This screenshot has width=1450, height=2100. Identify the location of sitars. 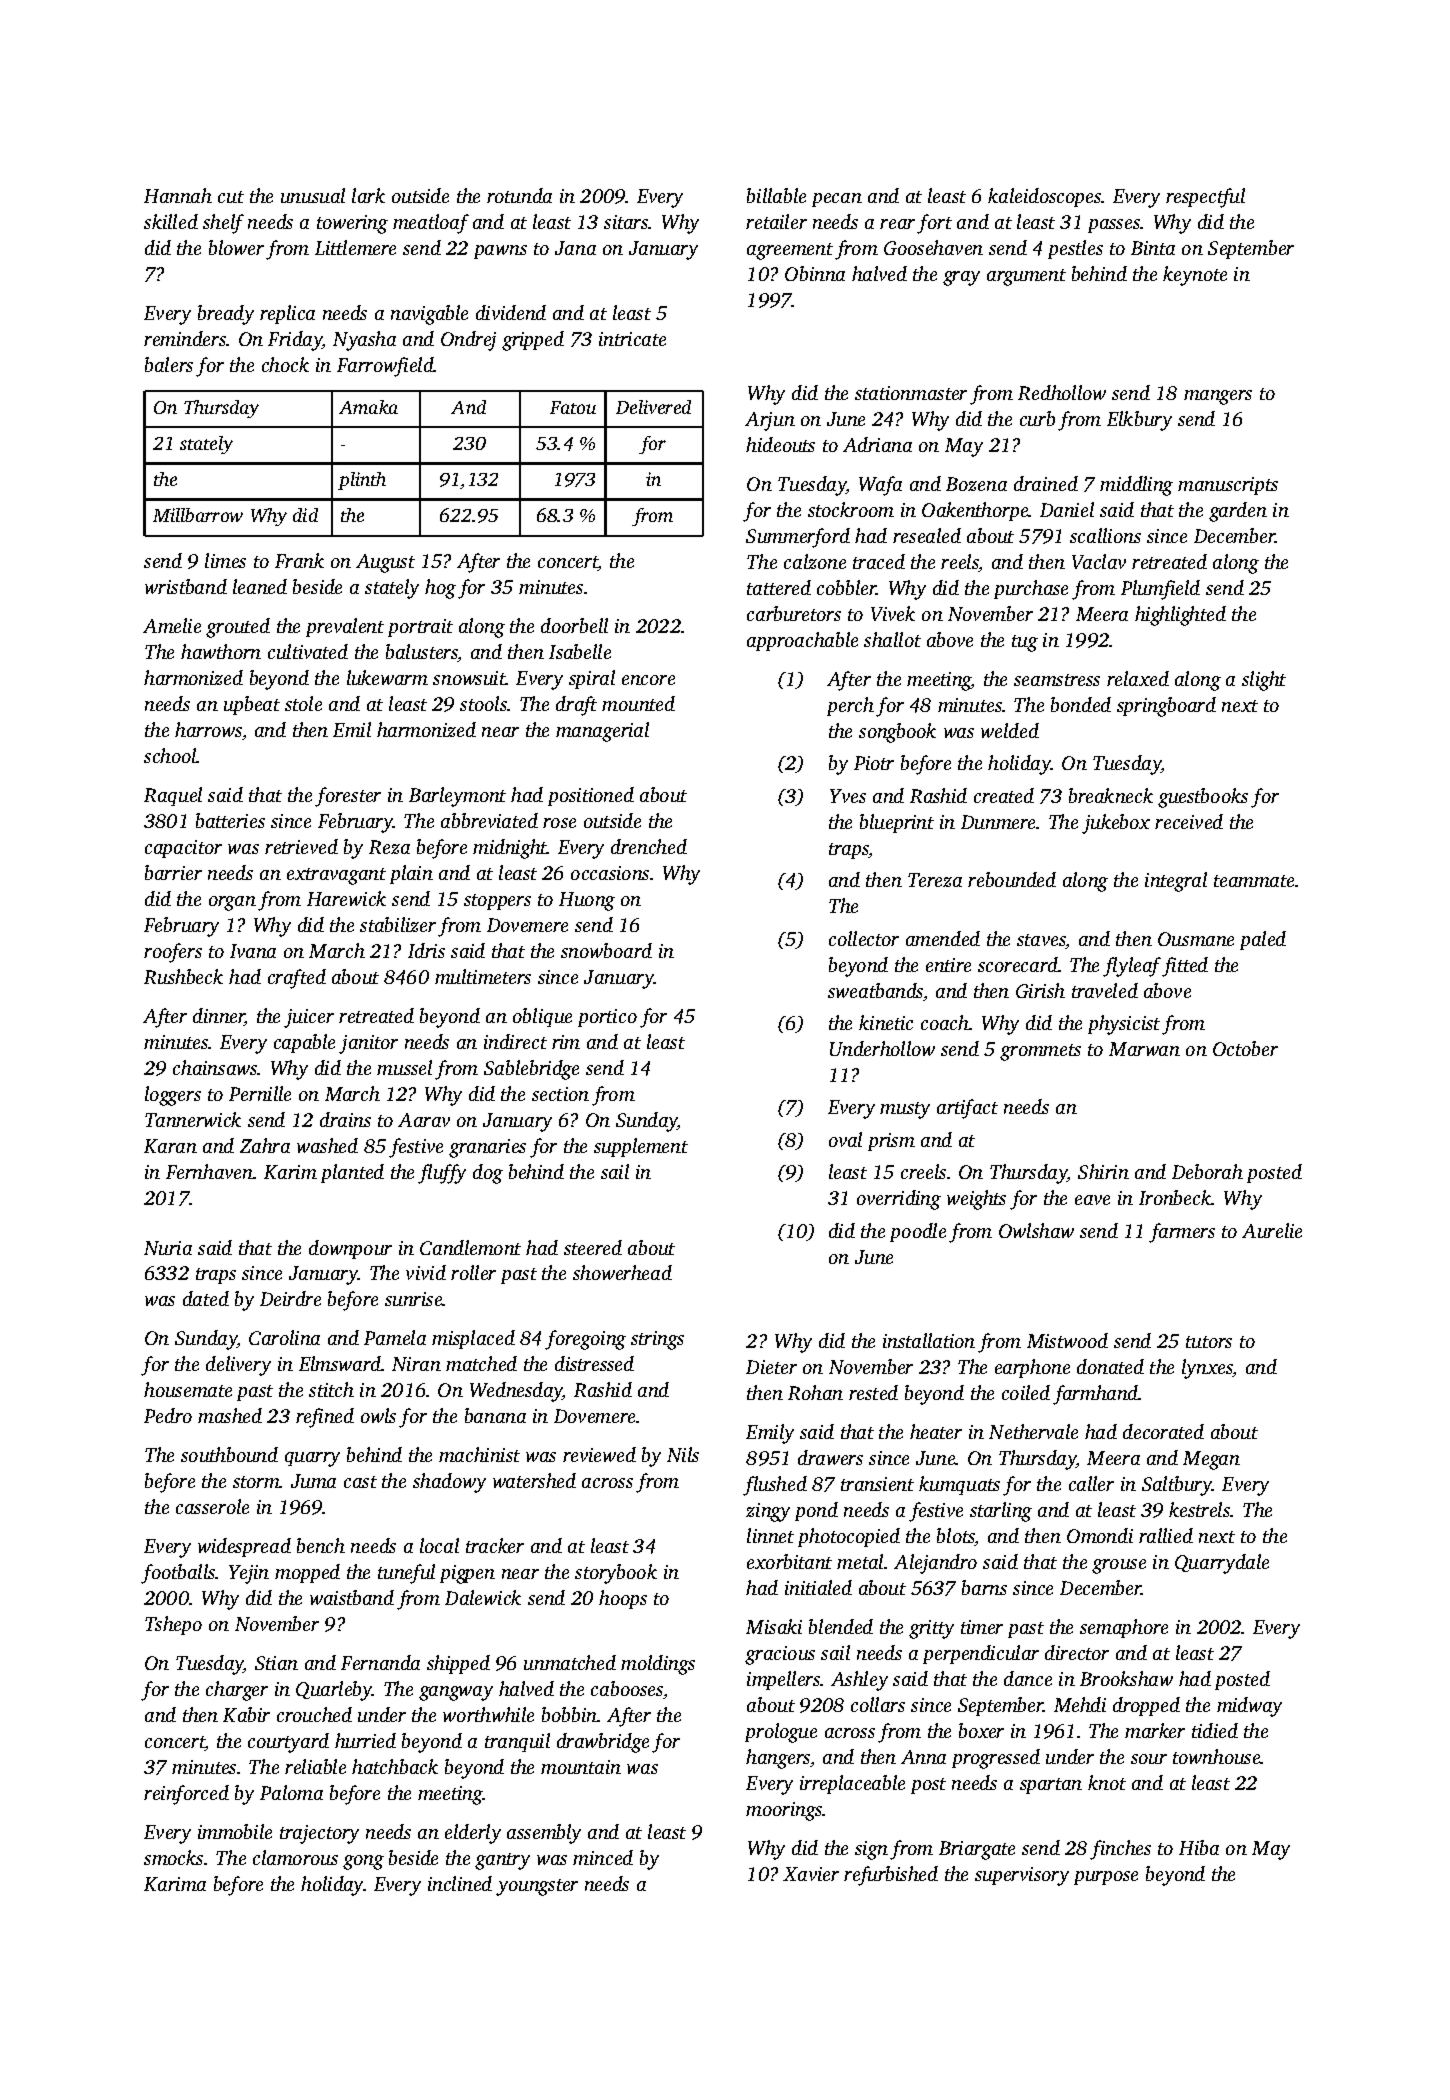
(626, 222).
